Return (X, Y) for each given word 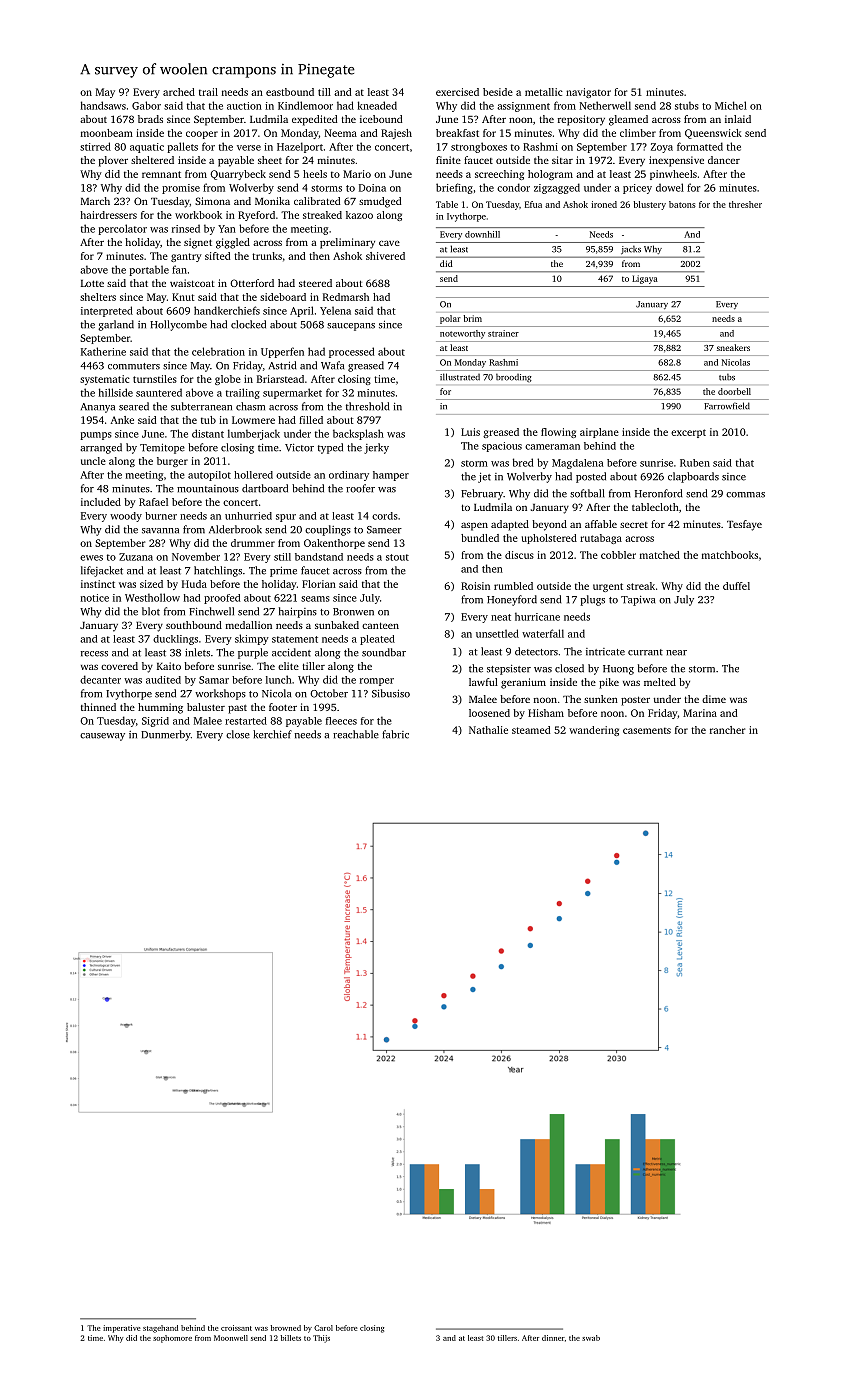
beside (498, 92)
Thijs (321, 1339)
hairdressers (108, 215)
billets (291, 1338)
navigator (588, 93)
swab (591, 1338)
